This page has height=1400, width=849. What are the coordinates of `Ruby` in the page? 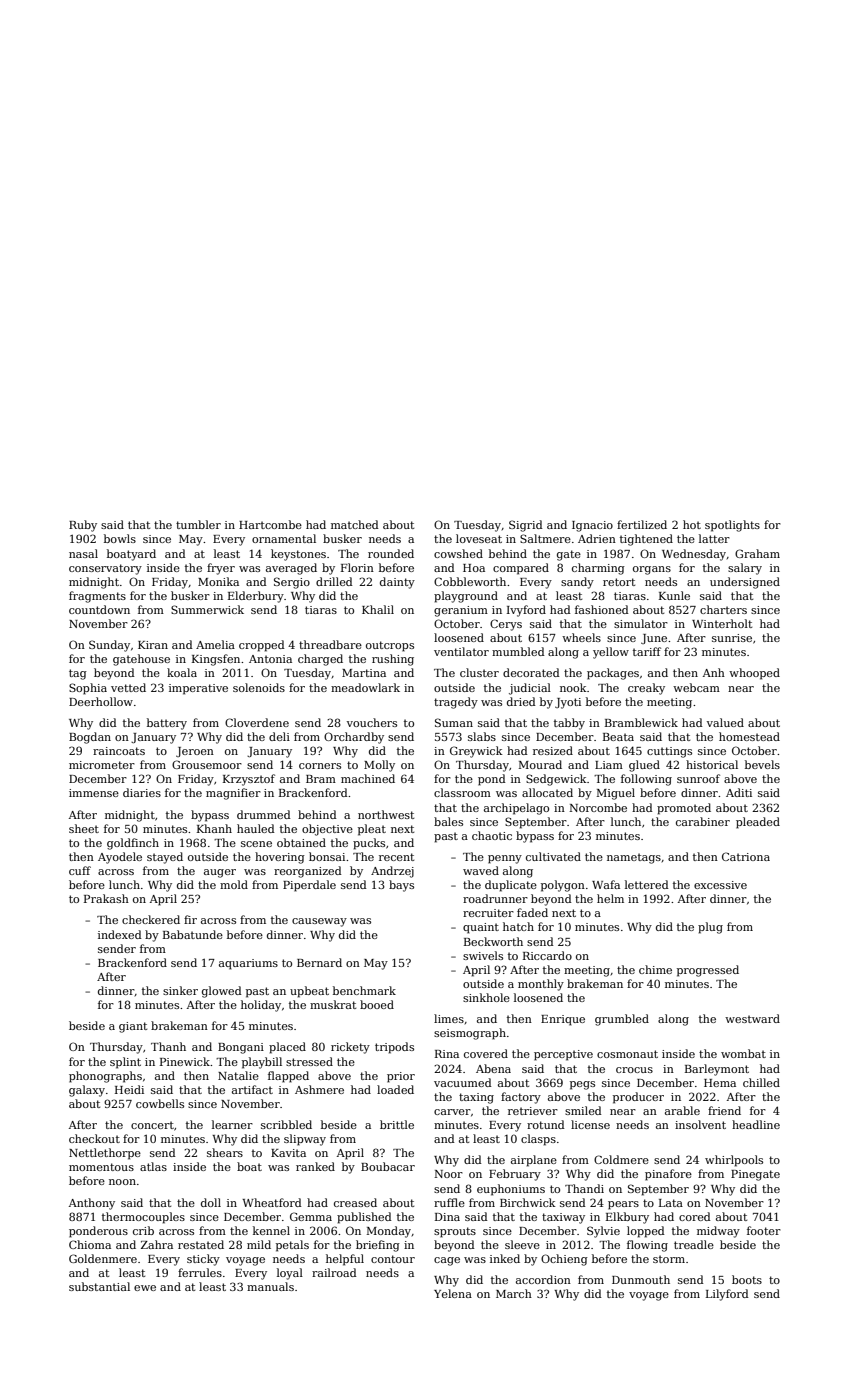 It's located at (83, 526).
